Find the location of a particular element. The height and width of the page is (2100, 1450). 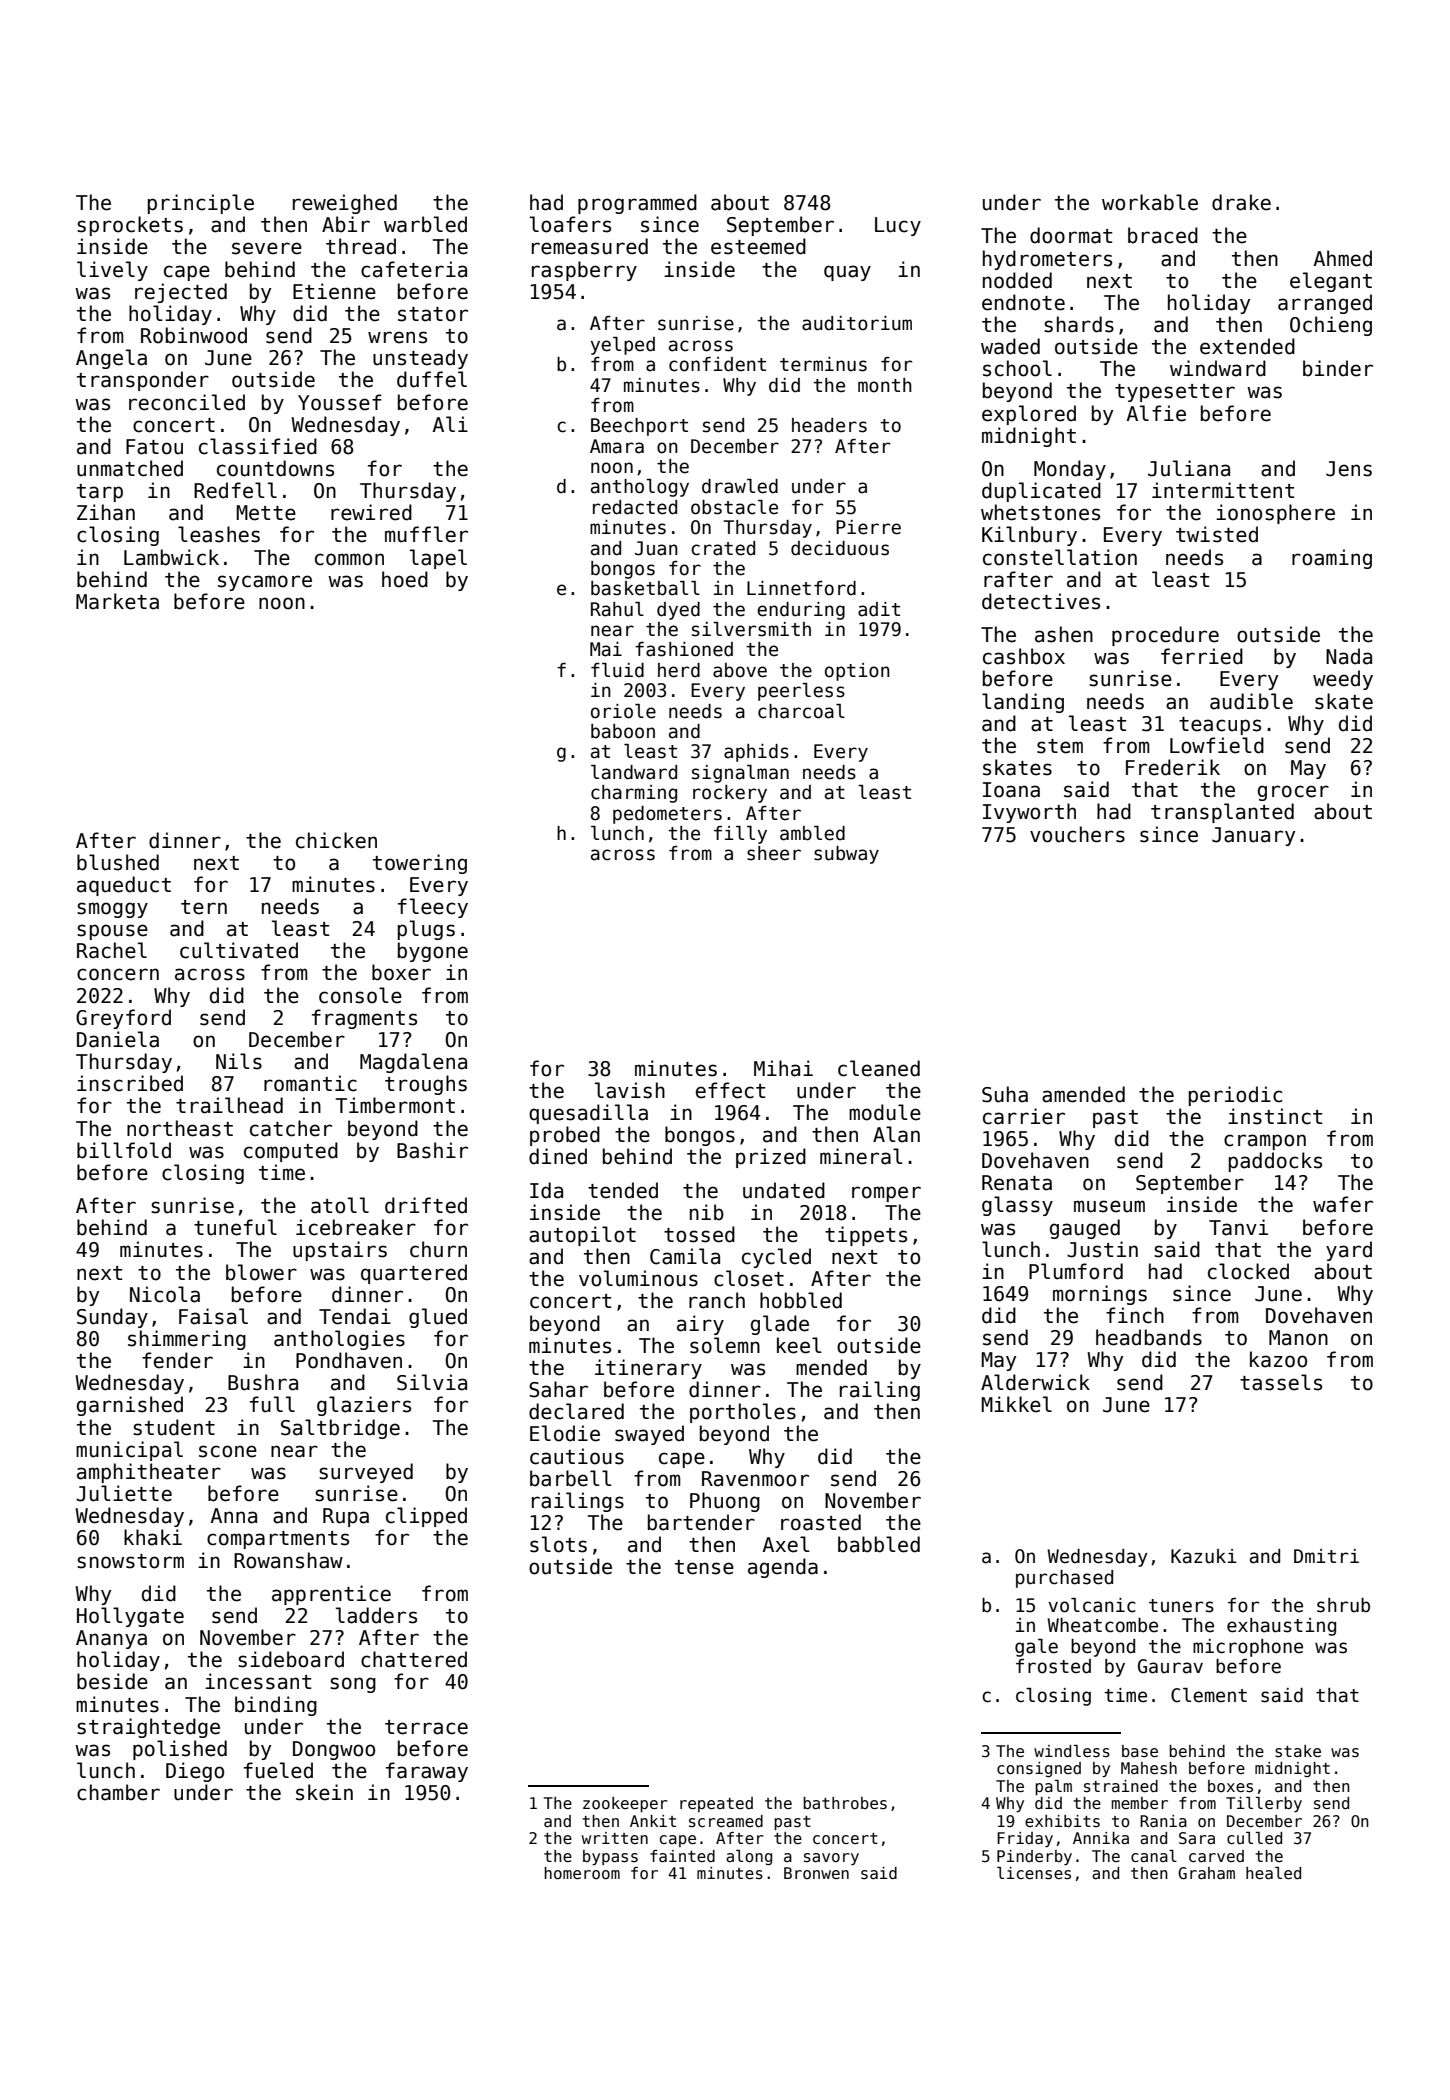

workable is located at coordinates (1150, 202).
